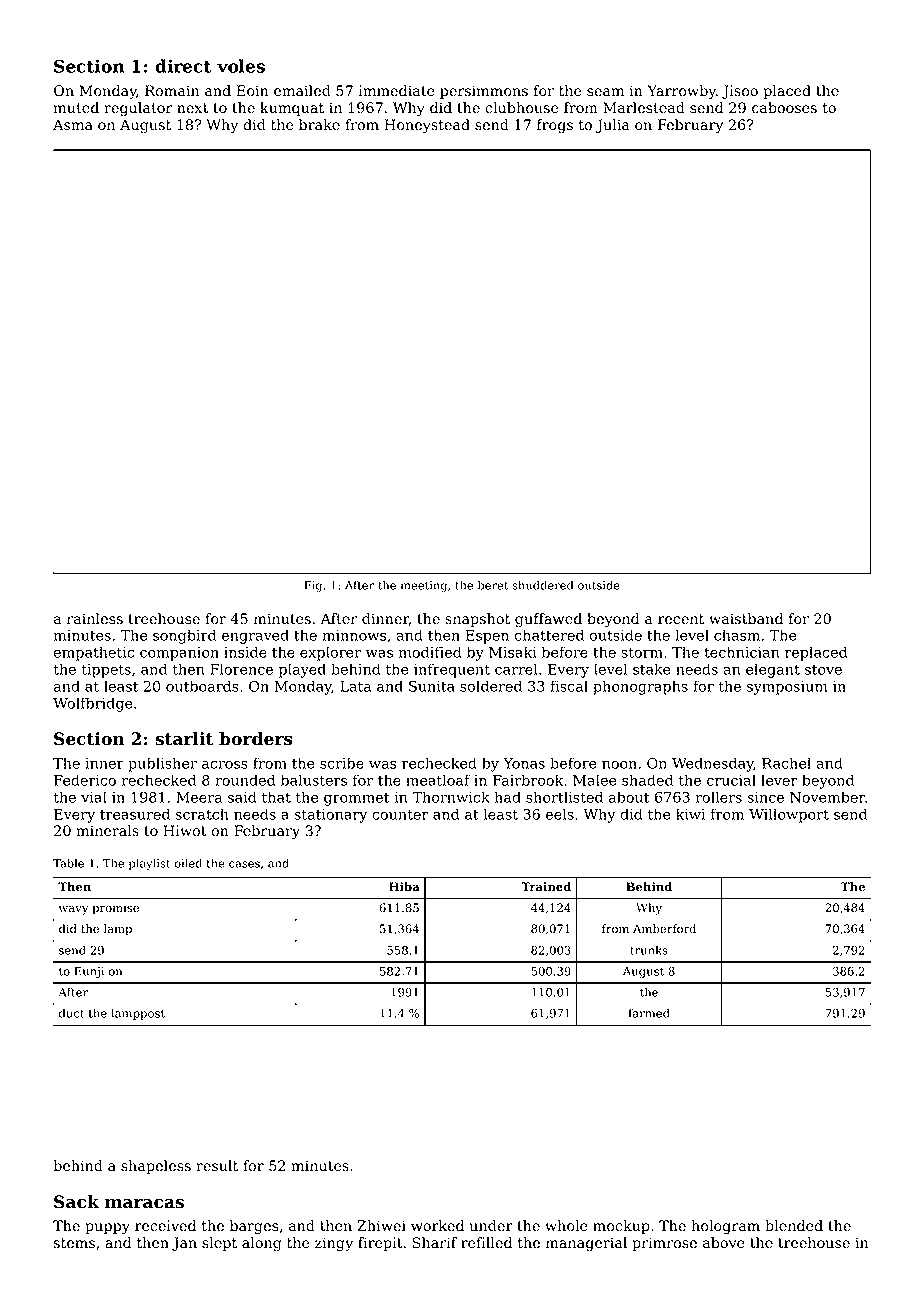  What do you see at coordinates (664, 929) in the screenshot?
I see `Amberford` at bounding box center [664, 929].
